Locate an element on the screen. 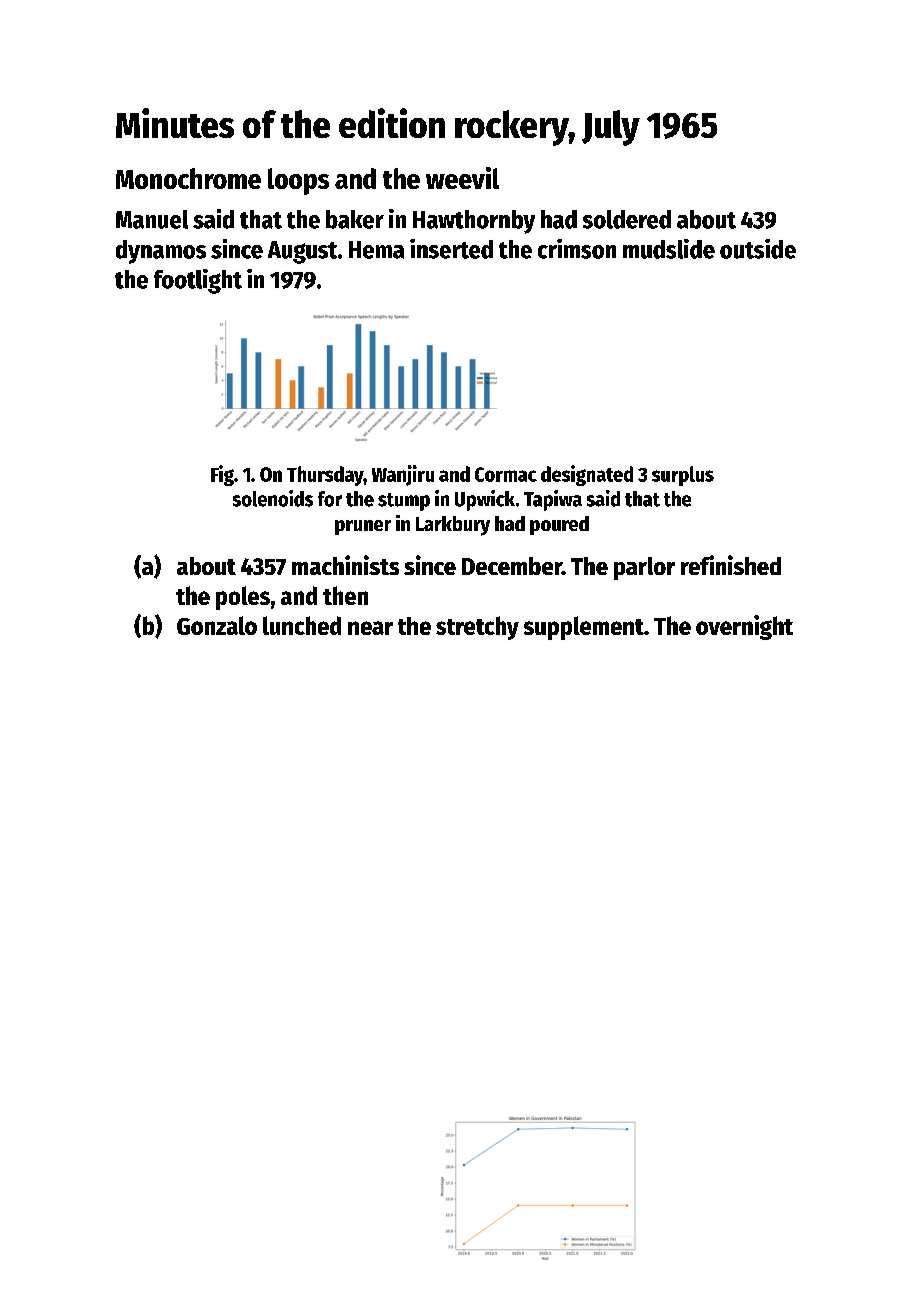  machinists is located at coordinates (345, 565).
